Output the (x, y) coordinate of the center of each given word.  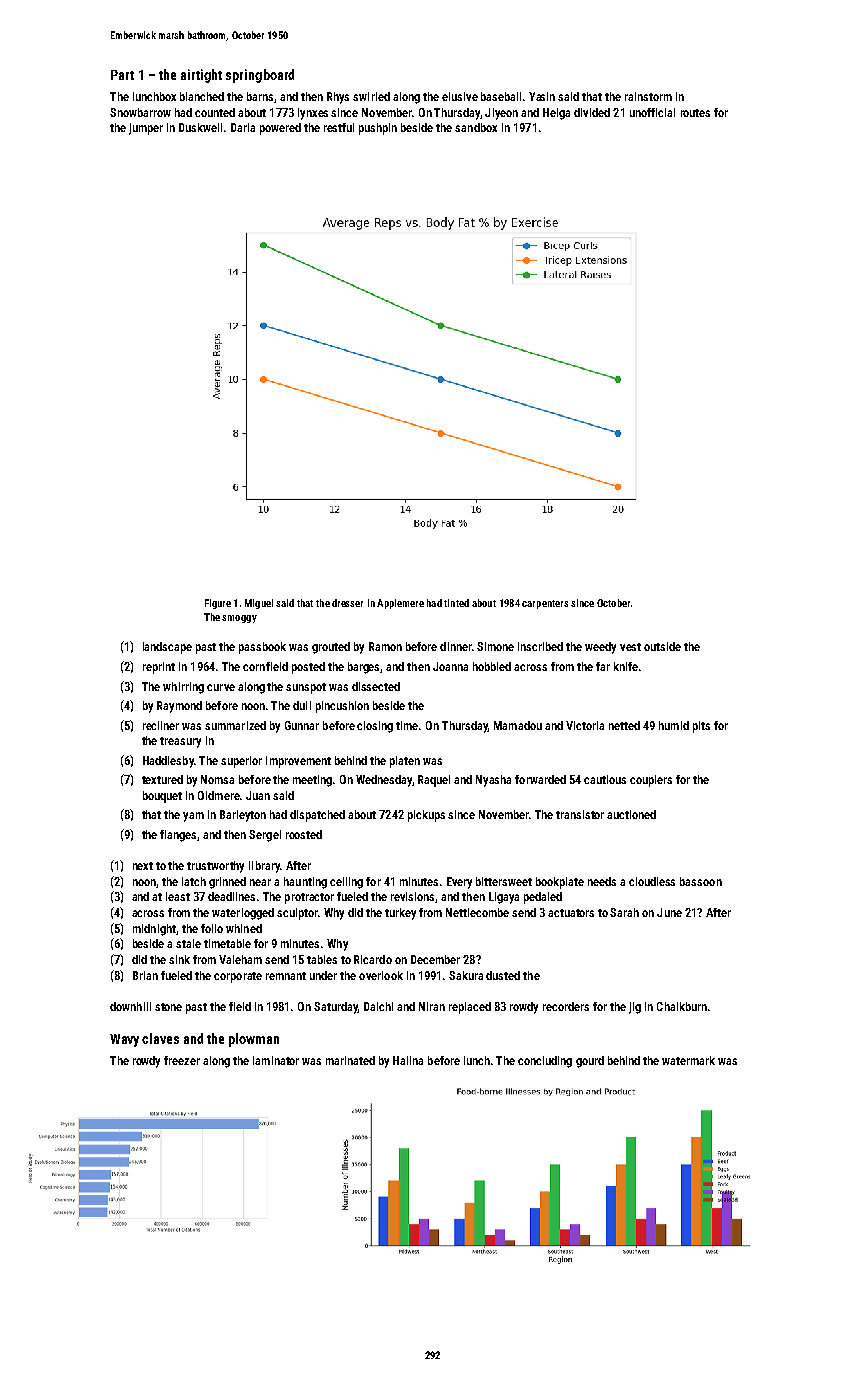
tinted (456, 603)
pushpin (378, 129)
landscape (167, 648)
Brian (145, 975)
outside (662, 646)
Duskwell (200, 127)
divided (592, 112)
